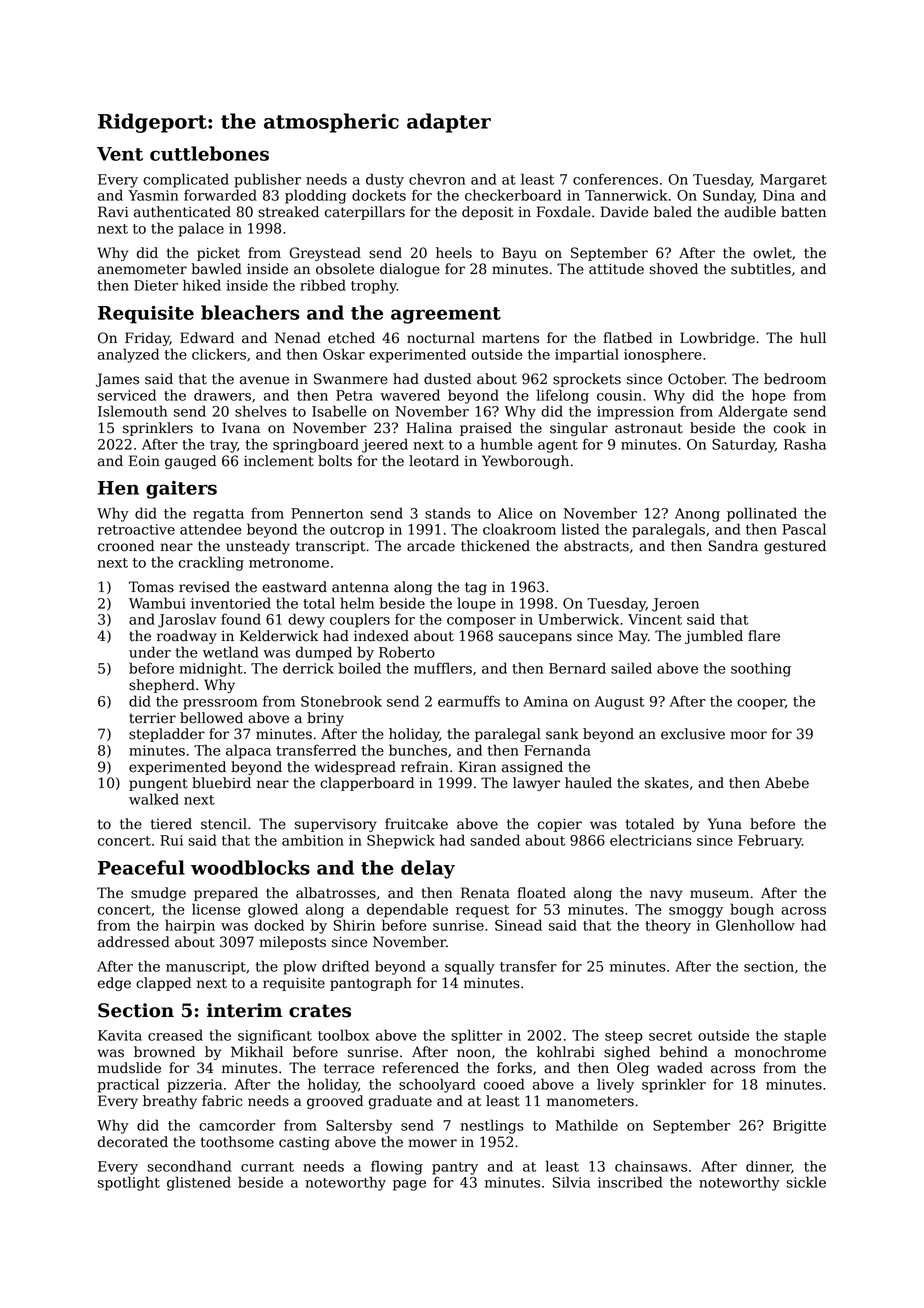  Describe the element at coordinates (495, 840) in the page. I see `sanded` at that location.
